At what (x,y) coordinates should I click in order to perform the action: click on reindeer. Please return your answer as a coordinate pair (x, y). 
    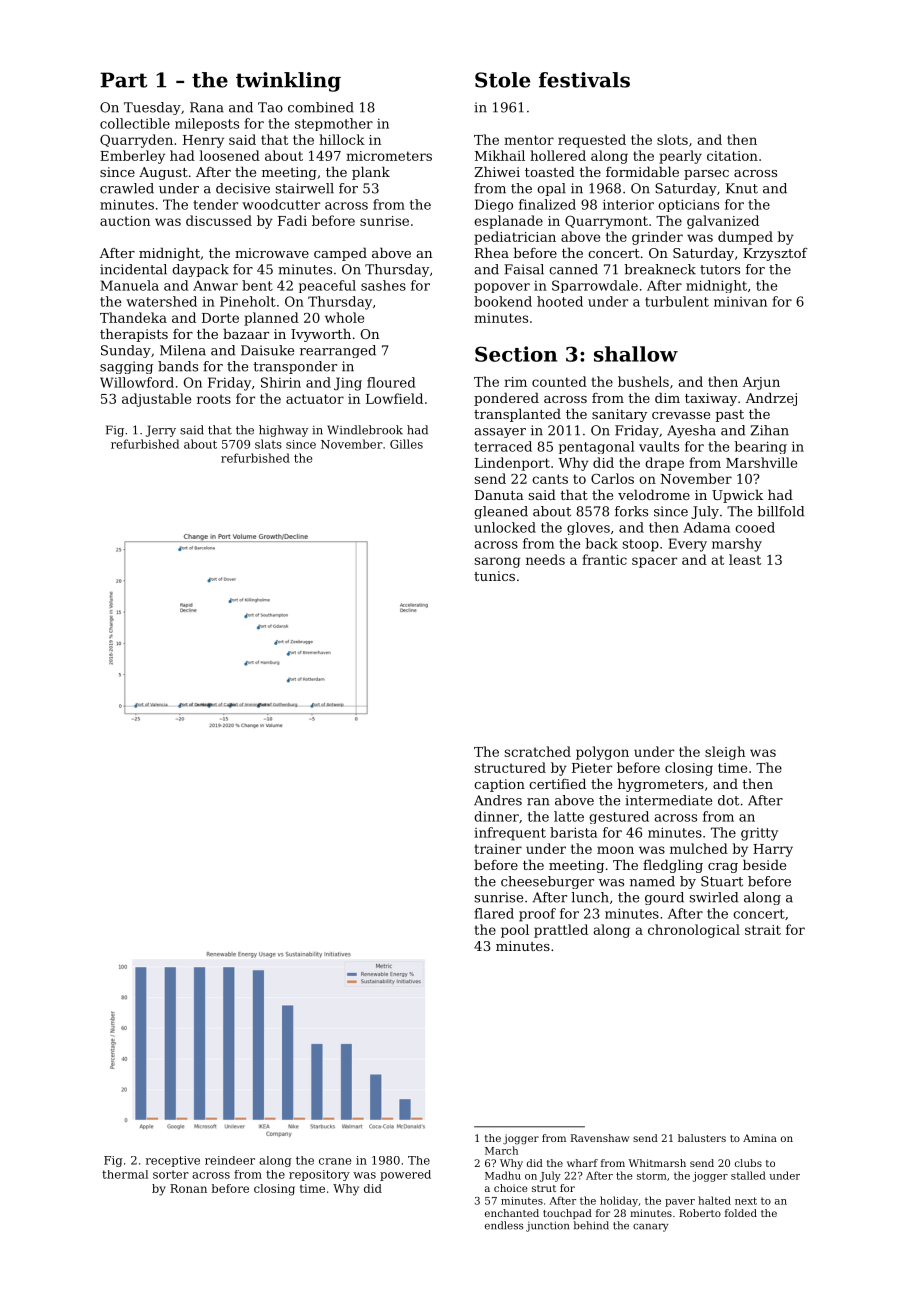
    Looking at the image, I should click on (230, 1160).
